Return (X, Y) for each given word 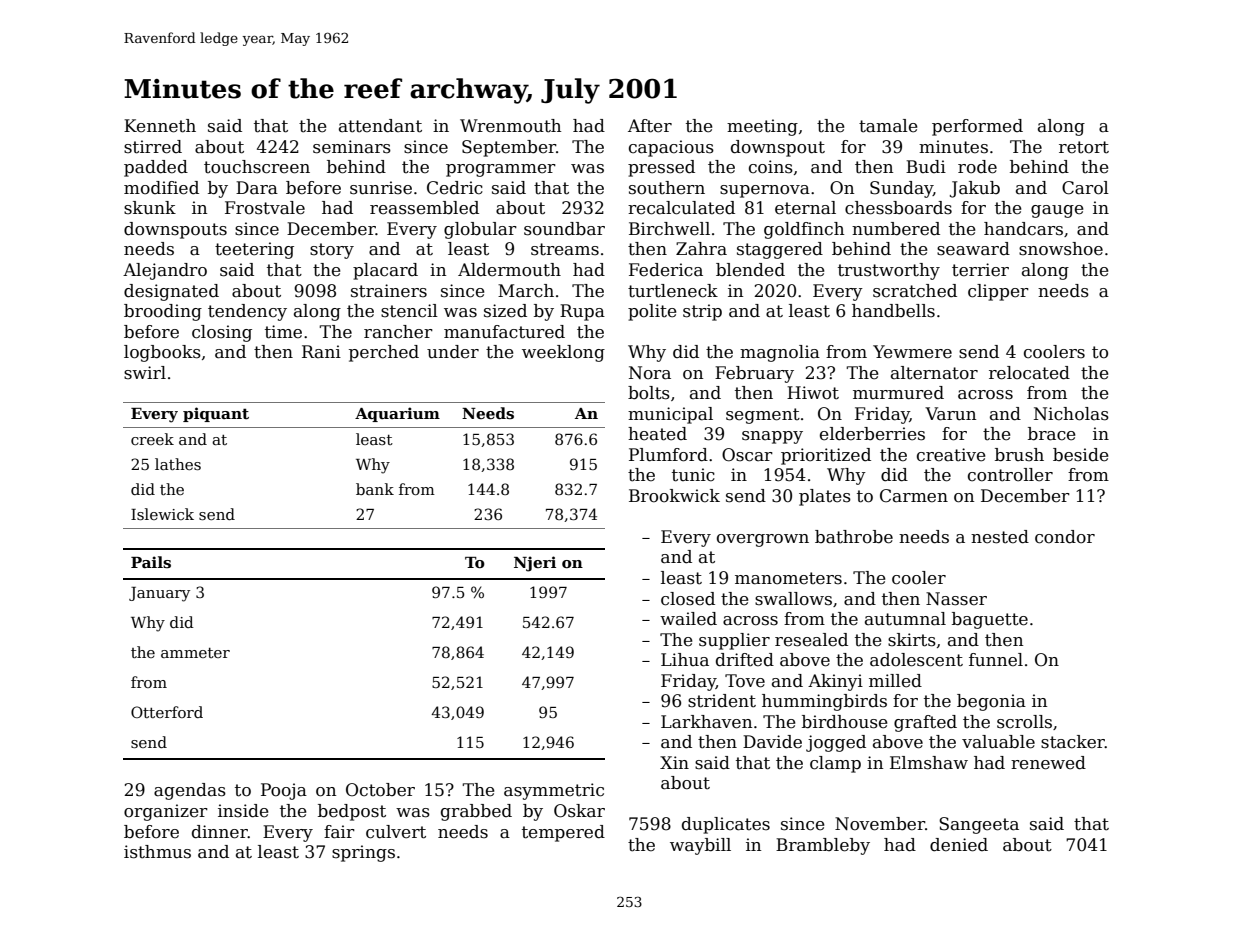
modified (161, 188)
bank (375, 489)
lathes (178, 464)
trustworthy (889, 271)
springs (363, 853)
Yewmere (912, 352)
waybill (700, 846)
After (650, 126)
